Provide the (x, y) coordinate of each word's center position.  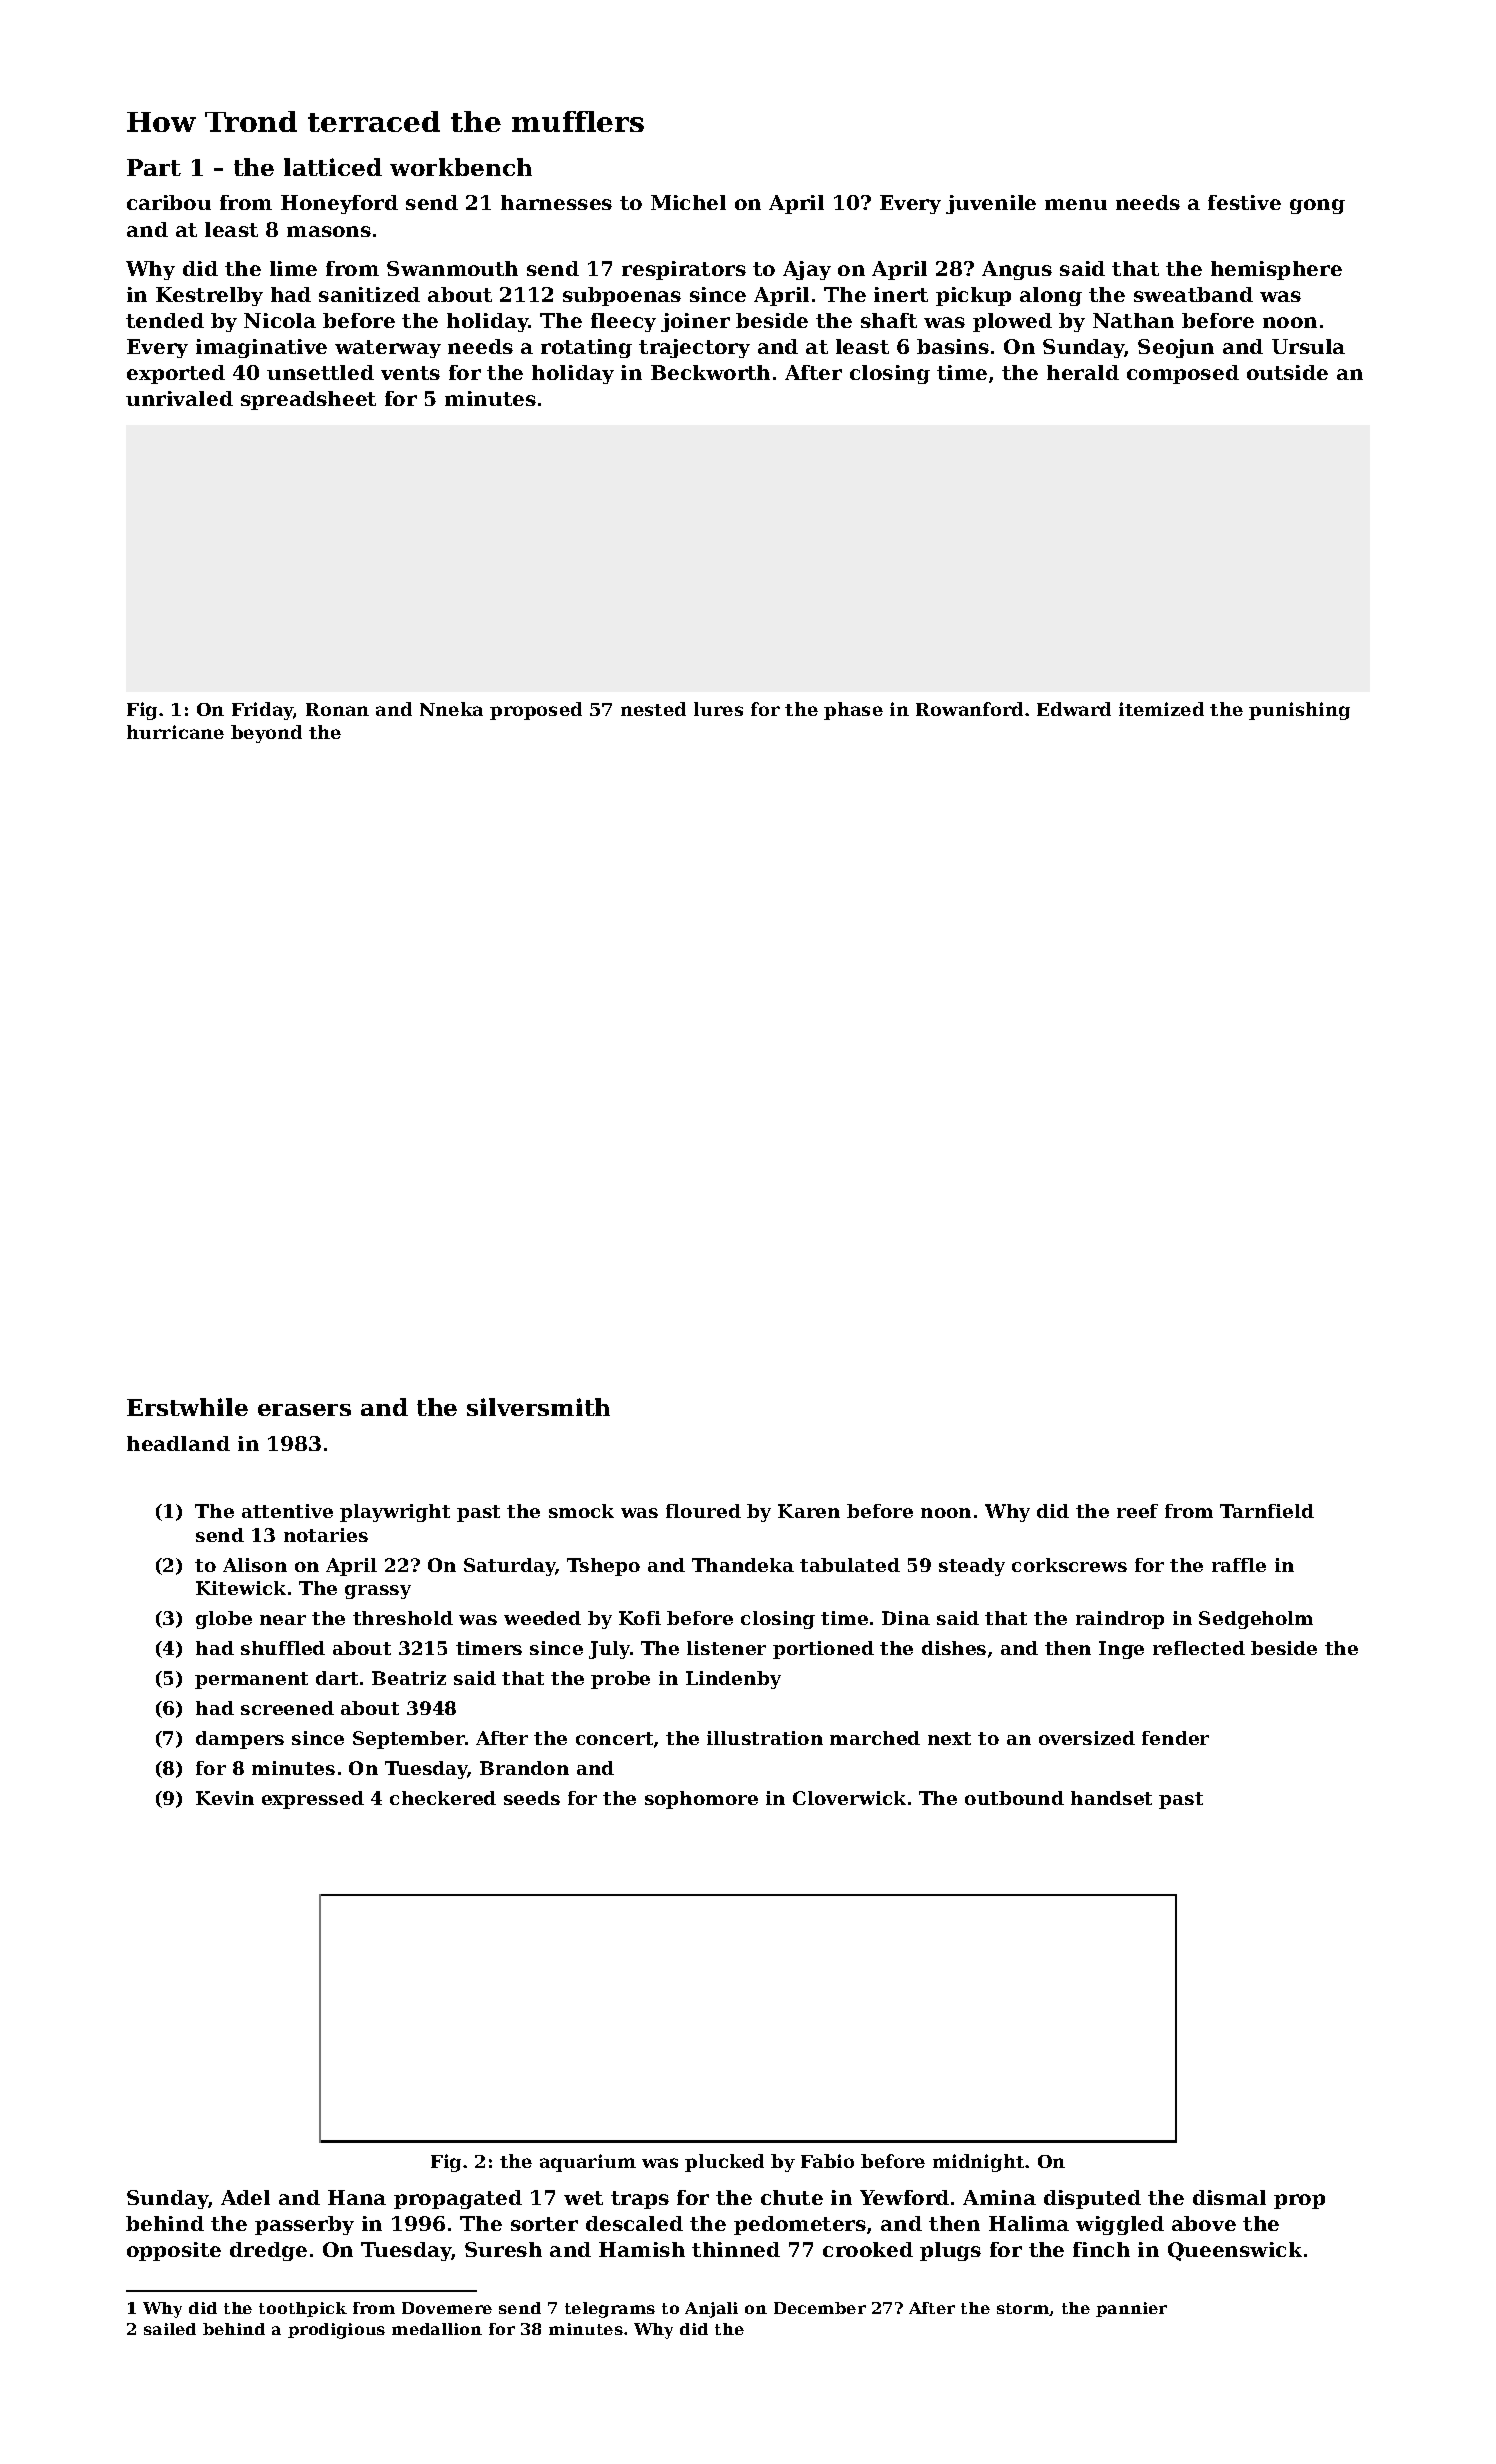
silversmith (538, 1407)
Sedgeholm (1256, 1620)
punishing (1299, 711)
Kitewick (241, 1588)
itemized (1161, 709)
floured (703, 1511)
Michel (688, 202)
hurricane (175, 732)
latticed (333, 167)
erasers (304, 1410)
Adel (245, 2197)
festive (1244, 202)
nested (653, 709)
